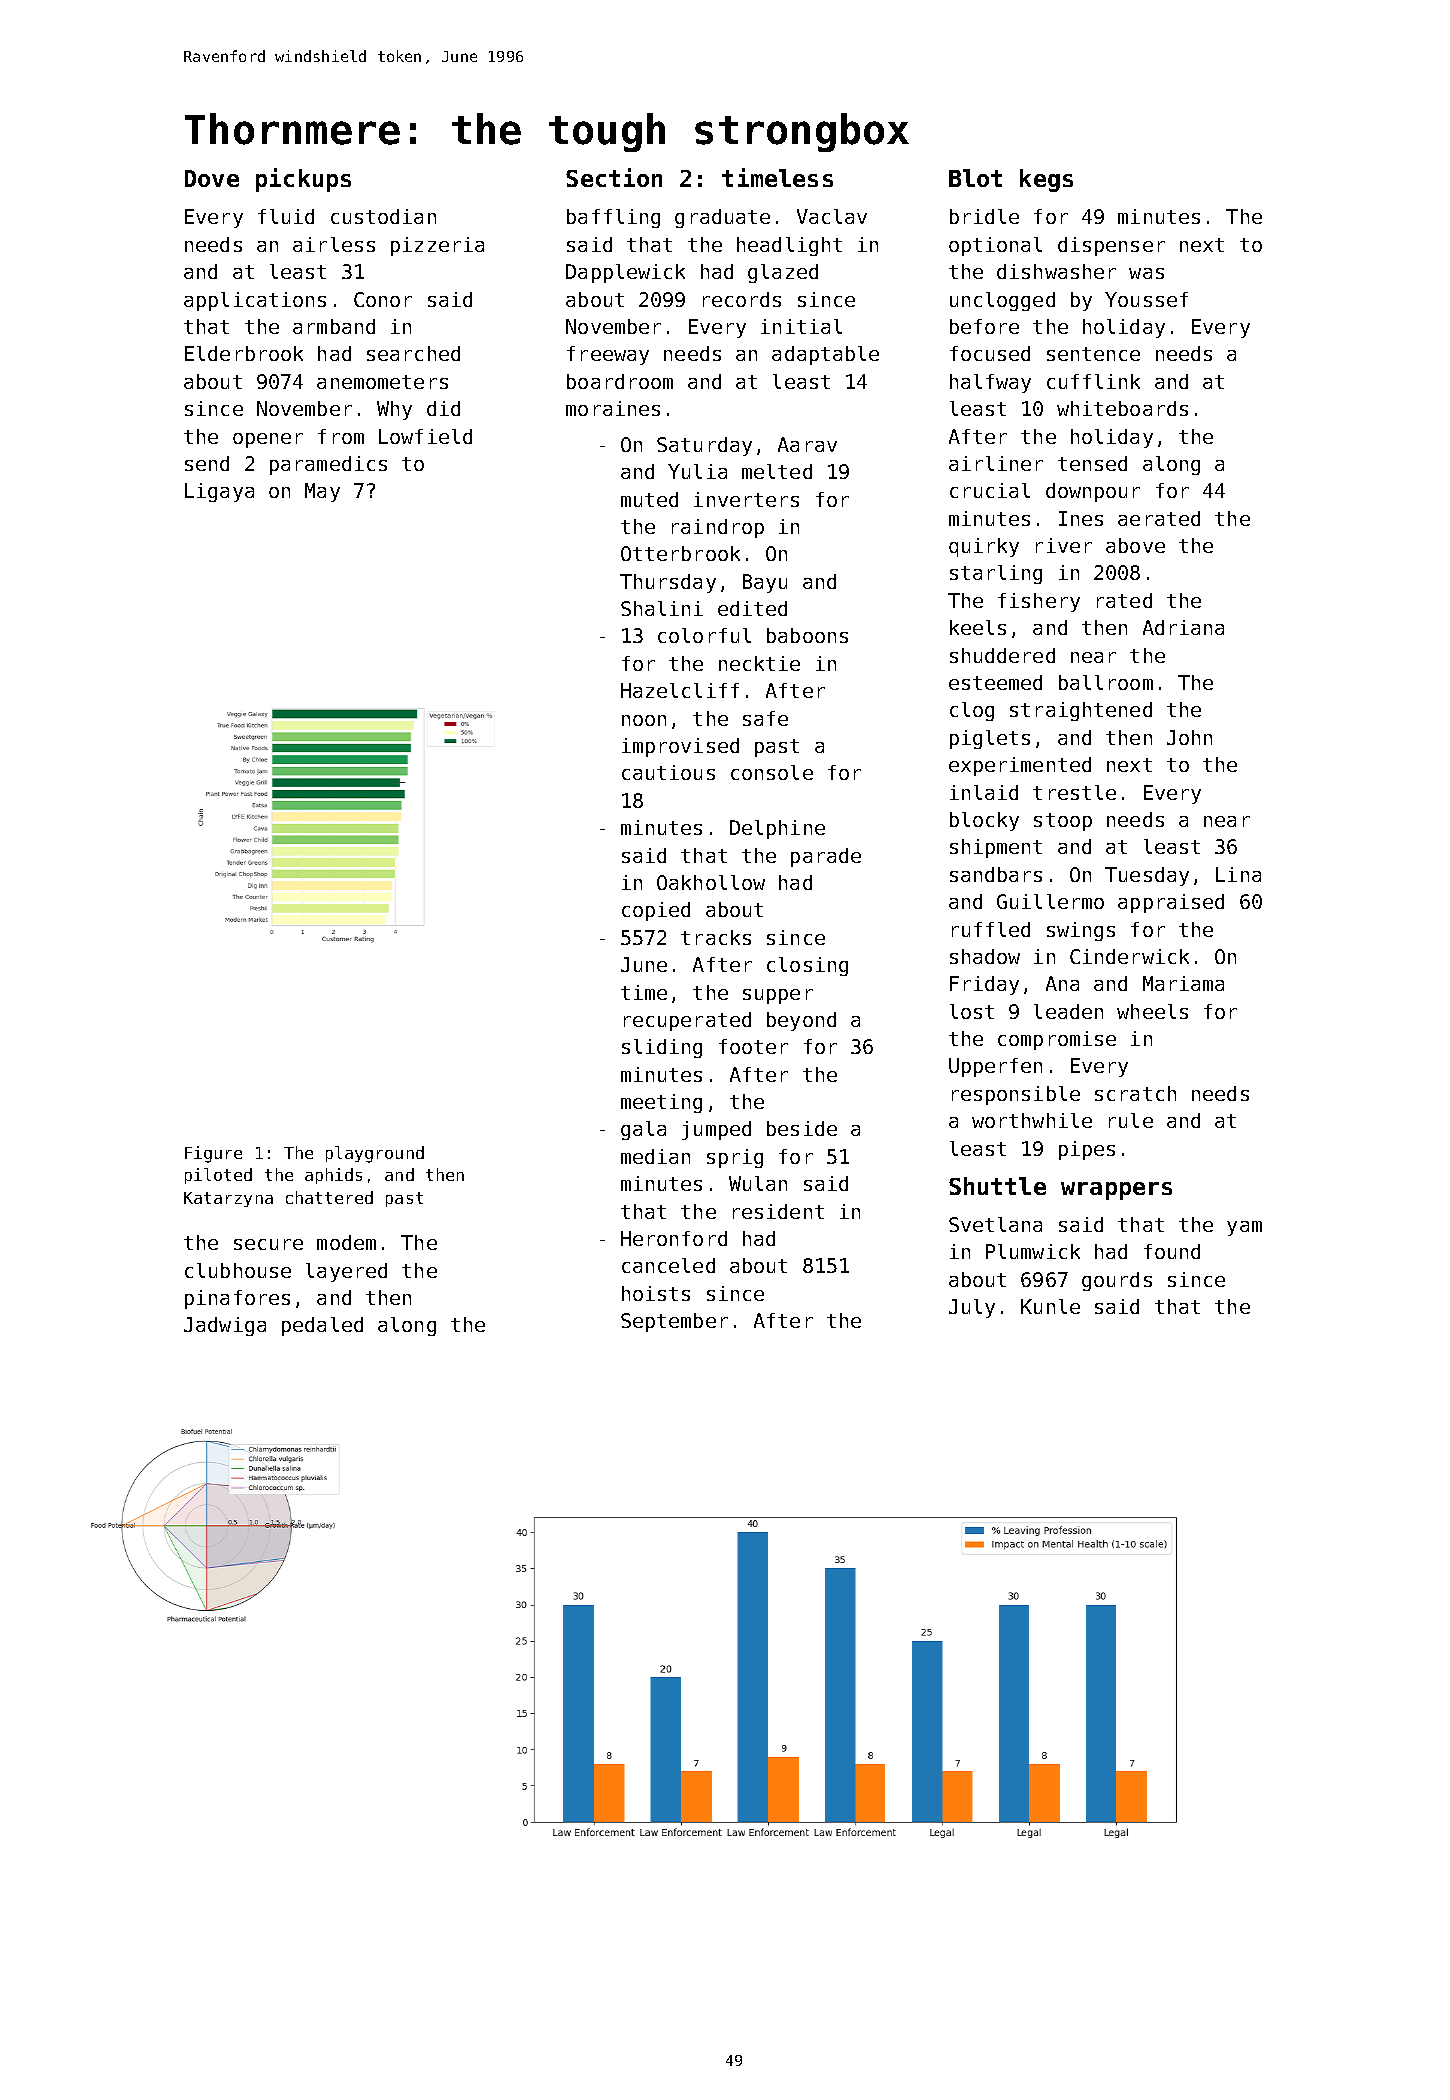 The height and width of the document is (2100, 1450). Describe the element at coordinates (807, 444) in the document. I see `Aarav` at that location.
